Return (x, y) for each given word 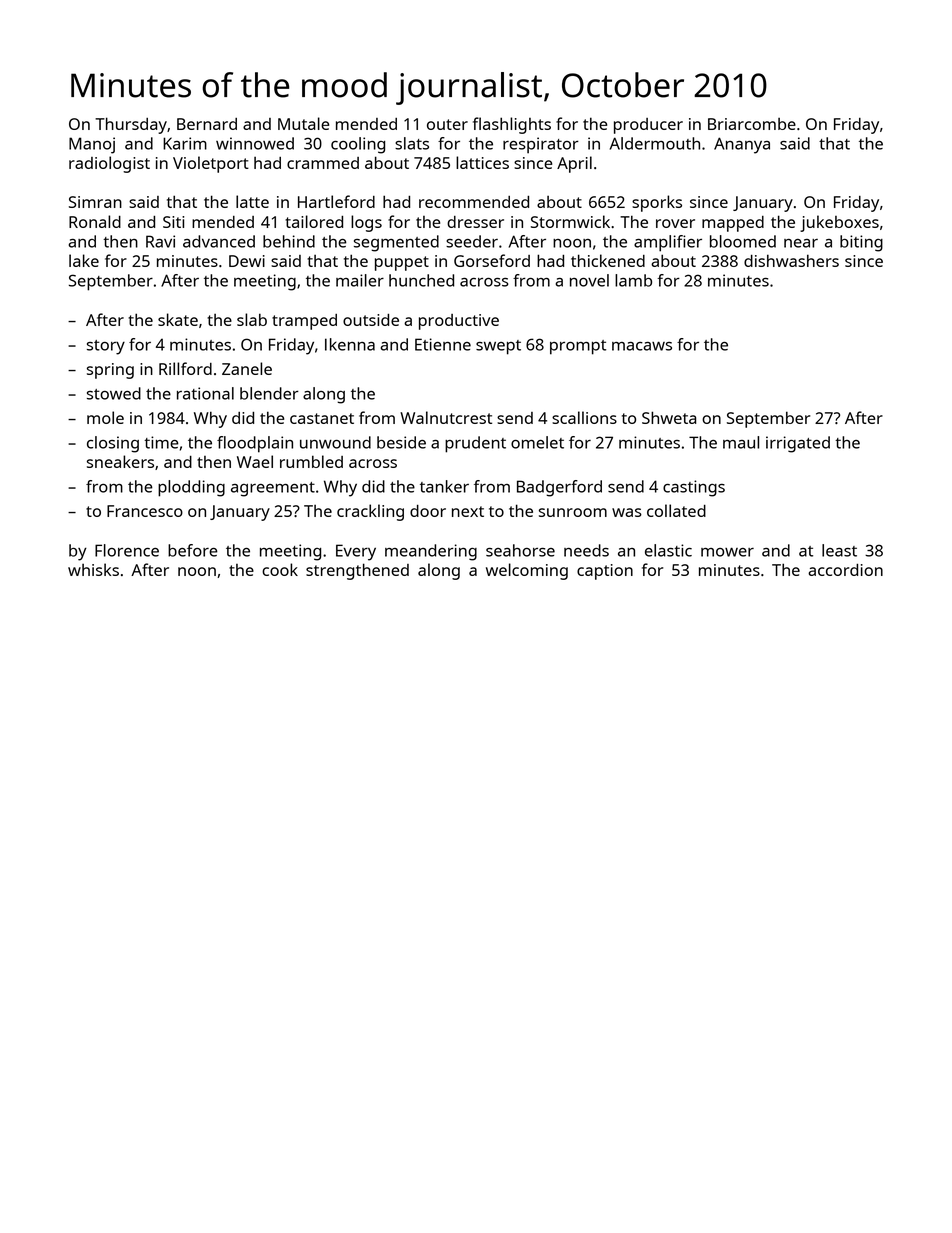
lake (84, 260)
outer (447, 124)
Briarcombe (752, 124)
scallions (584, 417)
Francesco (145, 511)
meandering (431, 552)
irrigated (798, 444)
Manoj (92, 145)
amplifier (668, 243)
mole (105, 417)
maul (741, 442)
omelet (537, 442)
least (839, 550)
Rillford (185, 368)
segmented (396, 243)
